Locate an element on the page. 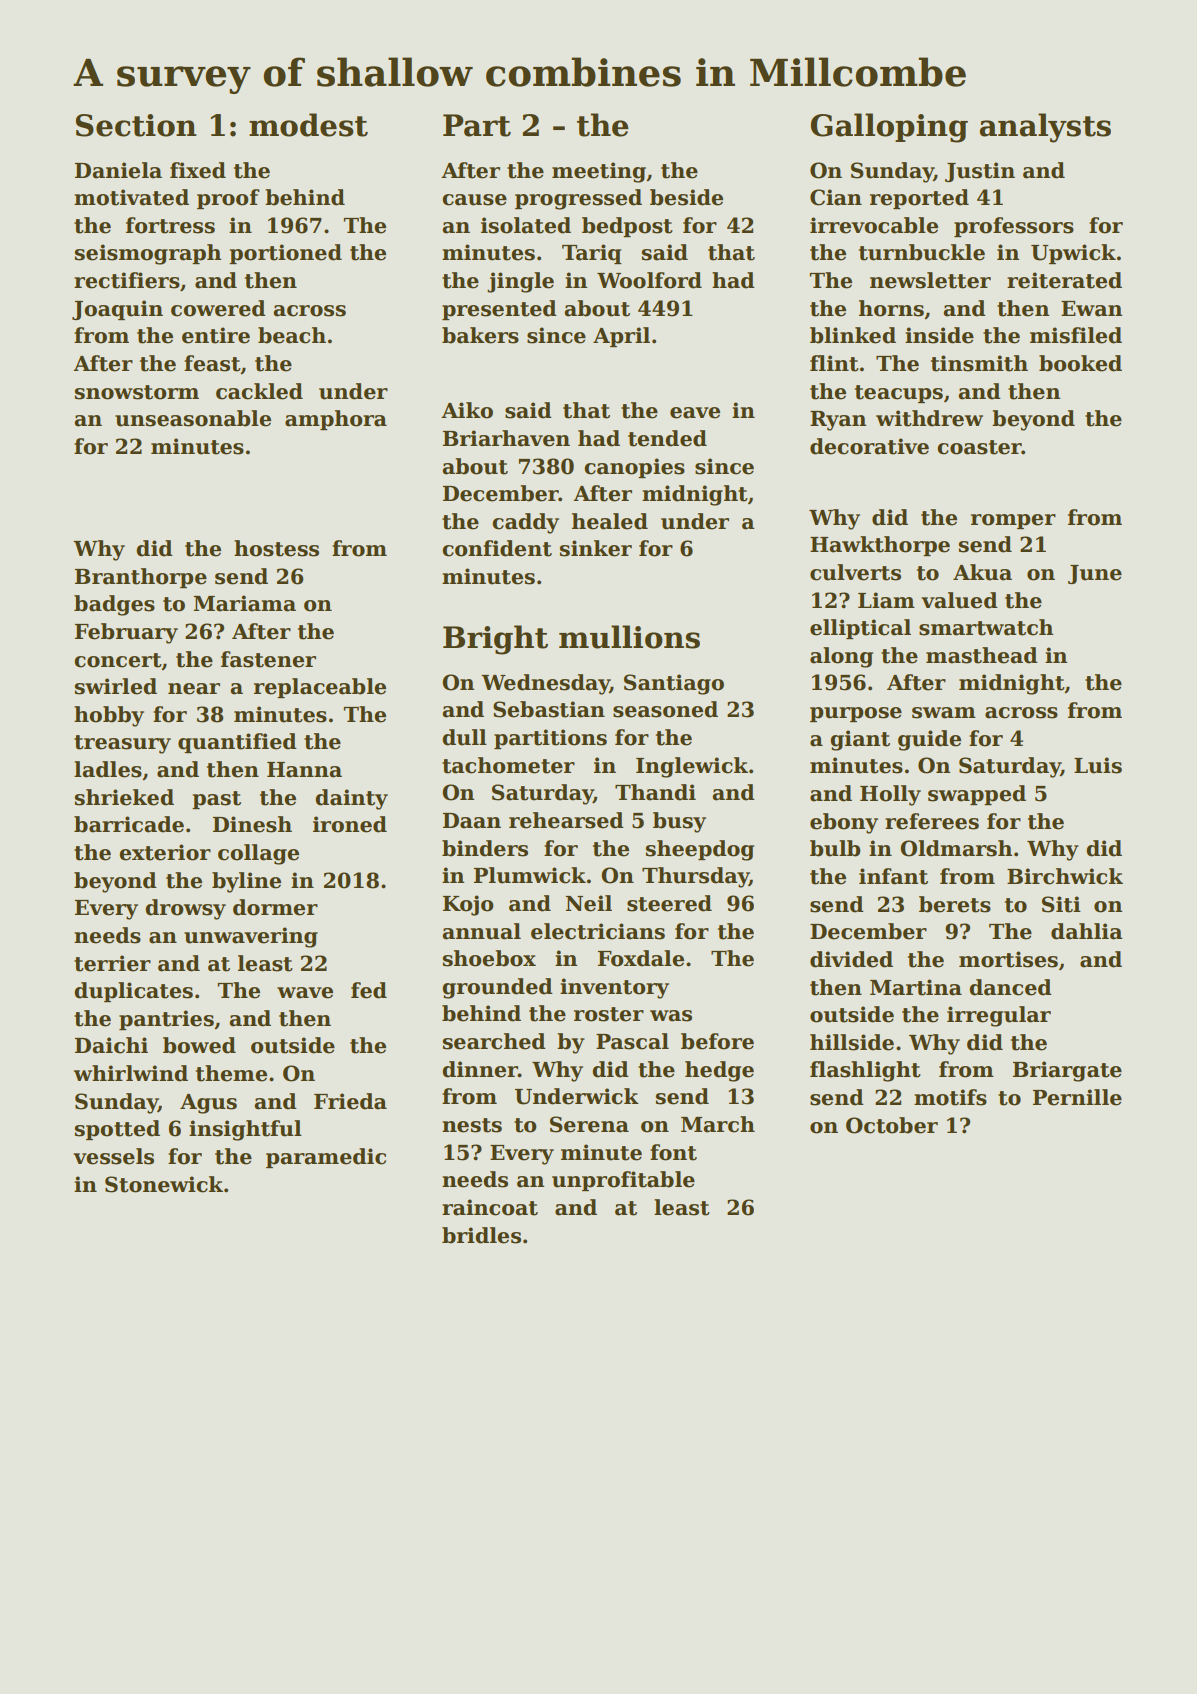 The width and height of the document is (1197, 1694). Galloping is located at coordinates (889, 128).
